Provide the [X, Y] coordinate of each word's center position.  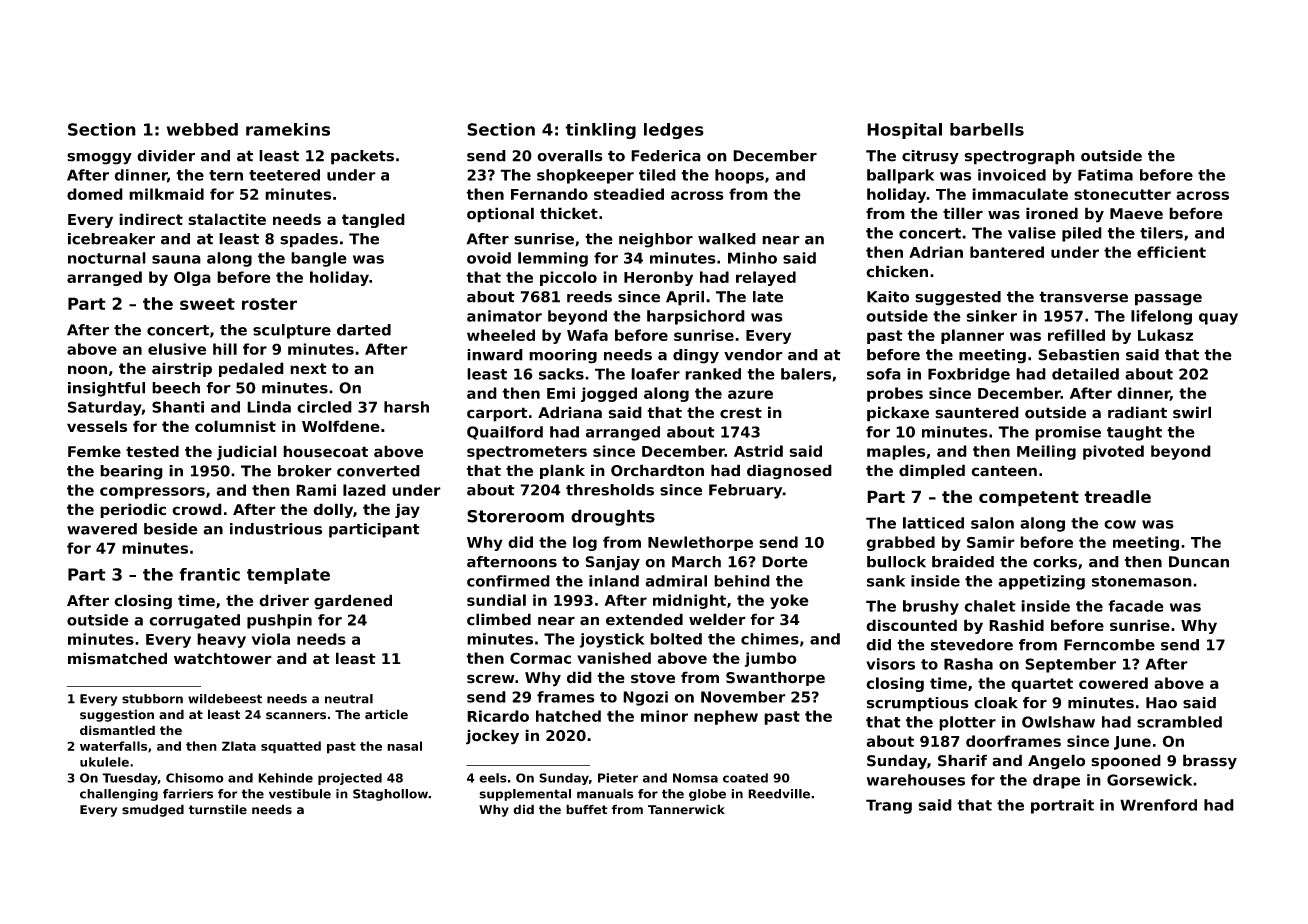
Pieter [618, 778]
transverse [1083, 297]
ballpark [900, 176]
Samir [991, 542]
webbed [202, 129]
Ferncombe [1109, 645]
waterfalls [113, 746]
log [585, 543]
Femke [94, 451]
